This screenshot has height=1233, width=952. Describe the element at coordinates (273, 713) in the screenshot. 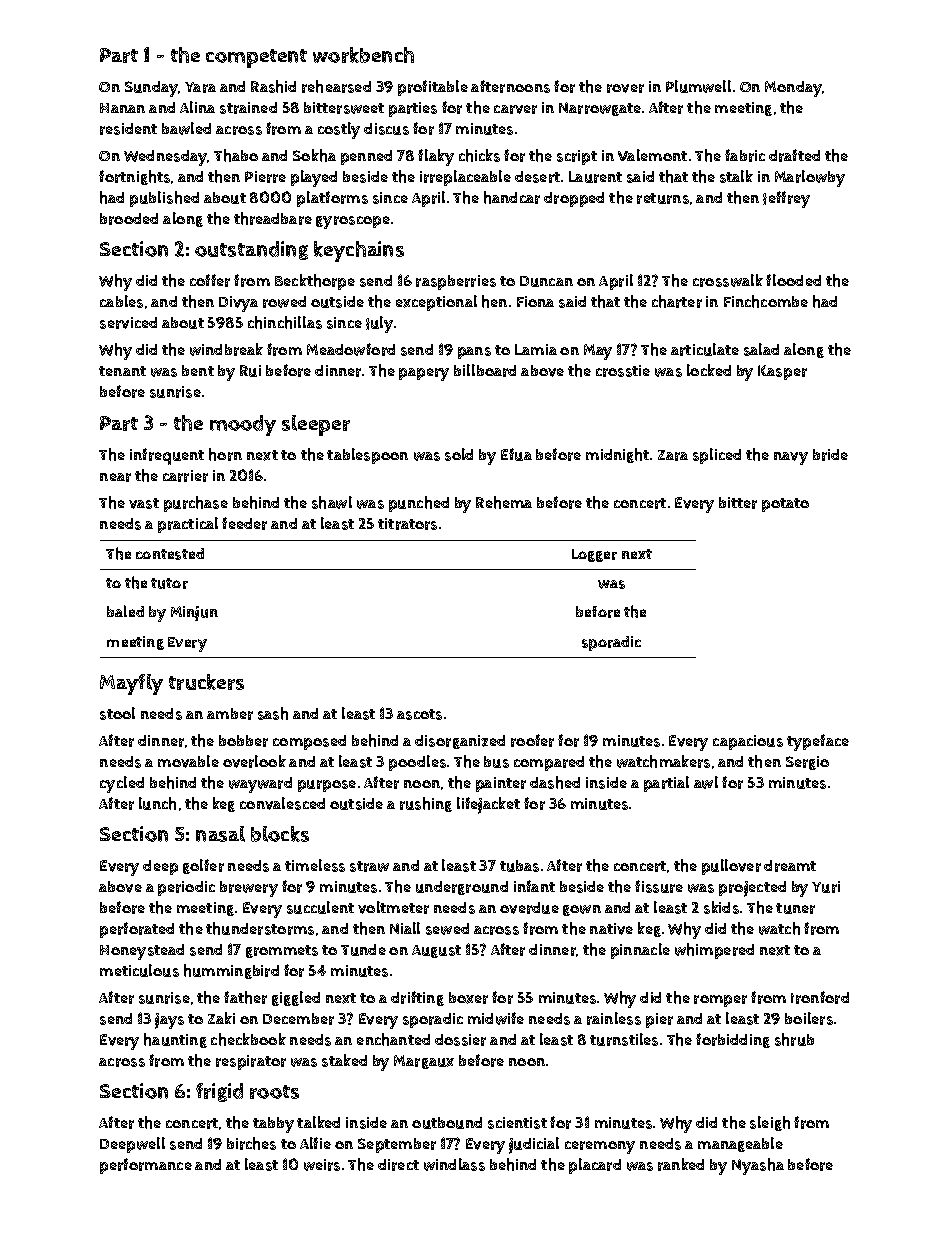

I see `sash` at that location.
